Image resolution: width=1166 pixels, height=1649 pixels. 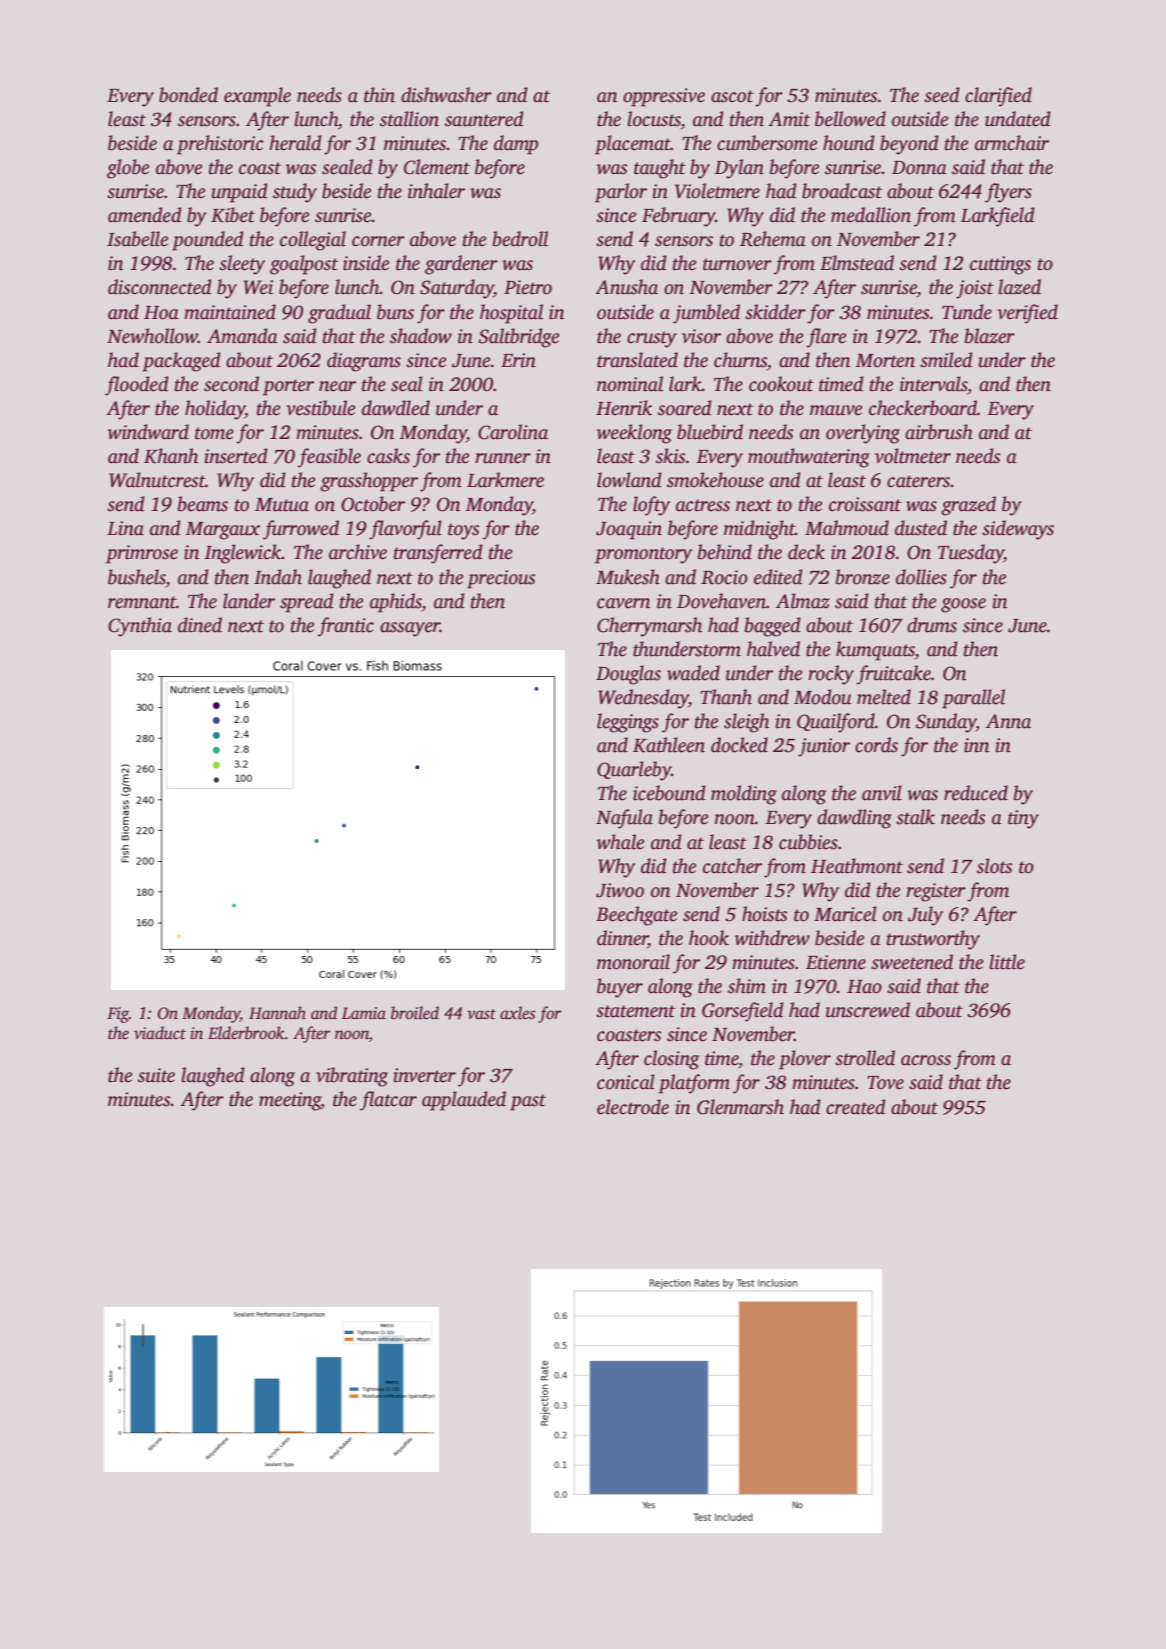 What do you see at coordinates (517, 1013) in the image?
I see `axles` at bounding box center [517, 1013].
